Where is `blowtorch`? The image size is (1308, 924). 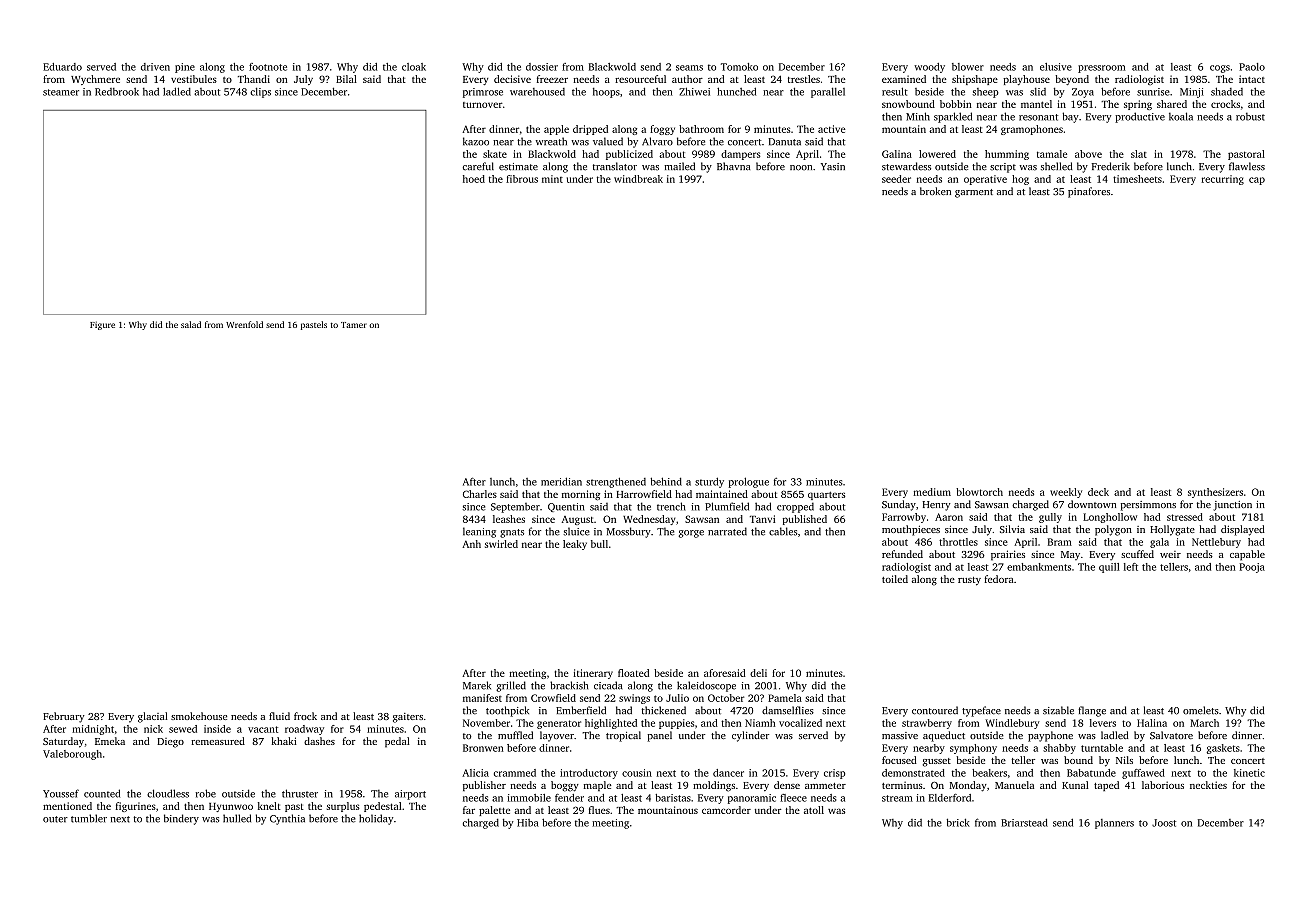
blowtorch is located at coordinates (979, 492).
